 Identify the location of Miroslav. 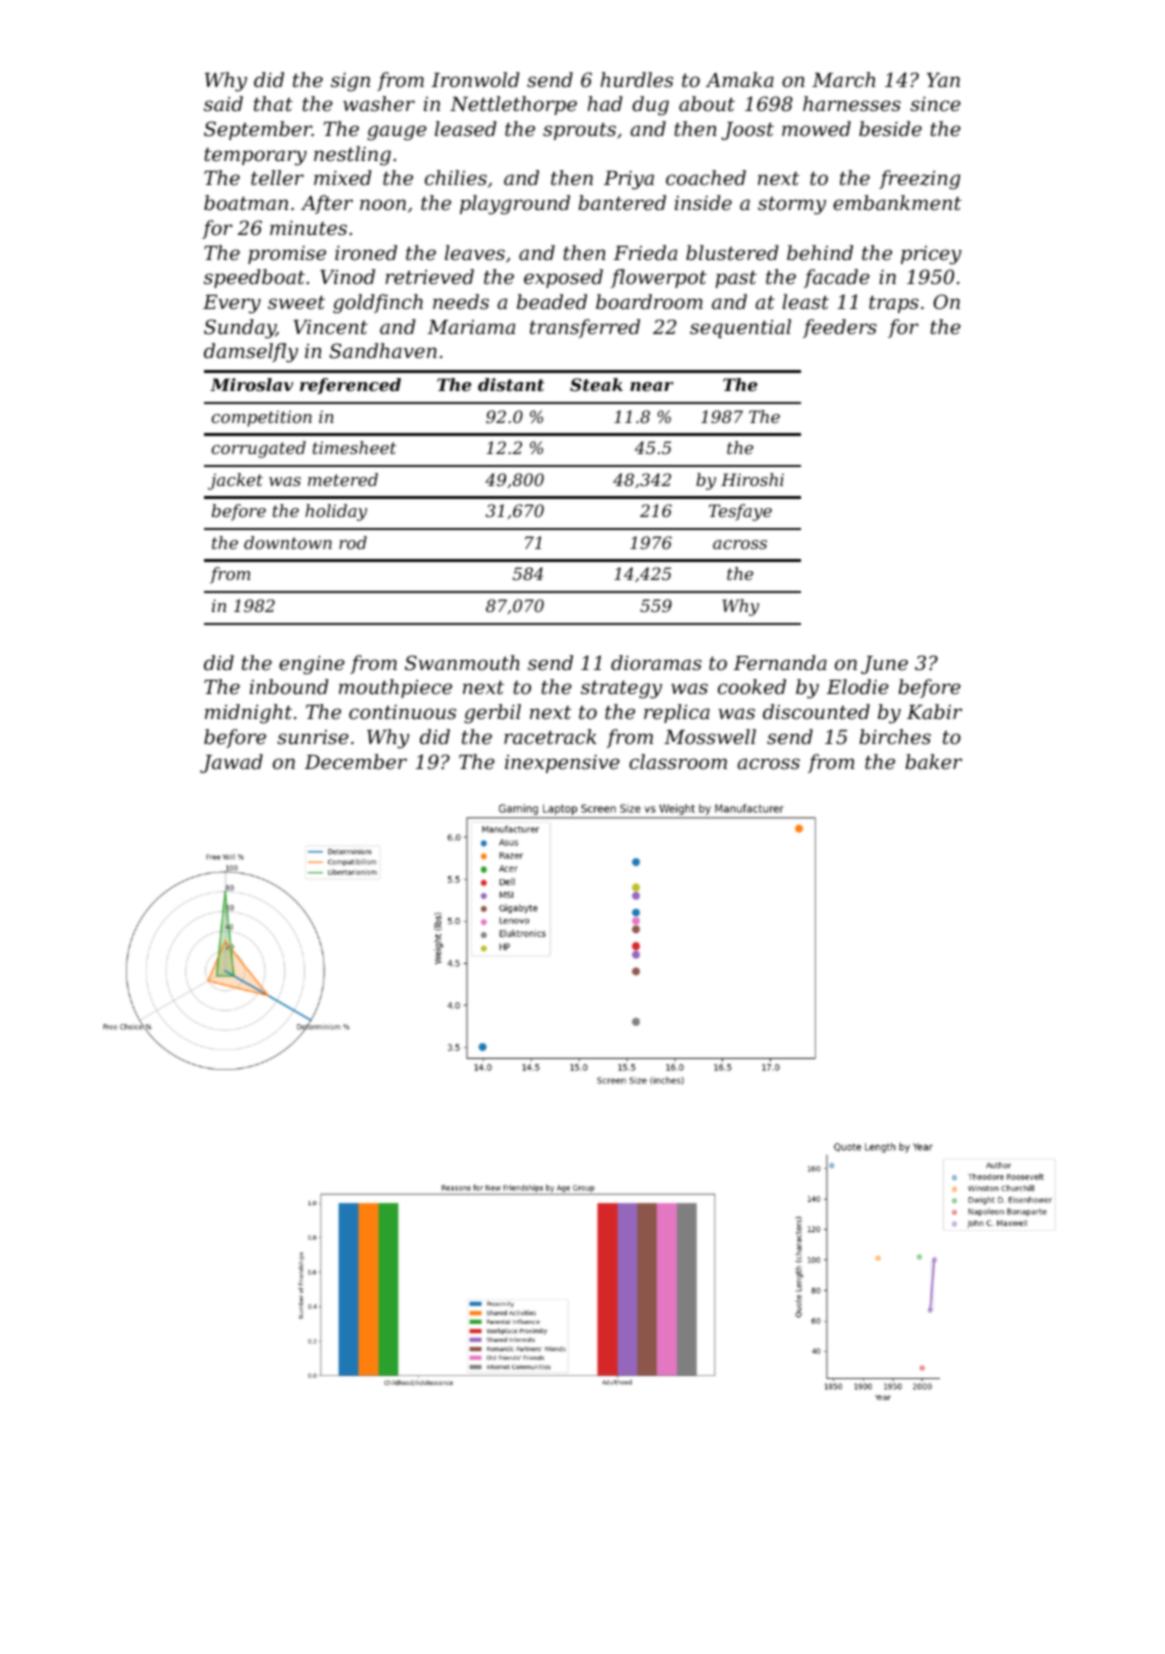
(251, 384).
